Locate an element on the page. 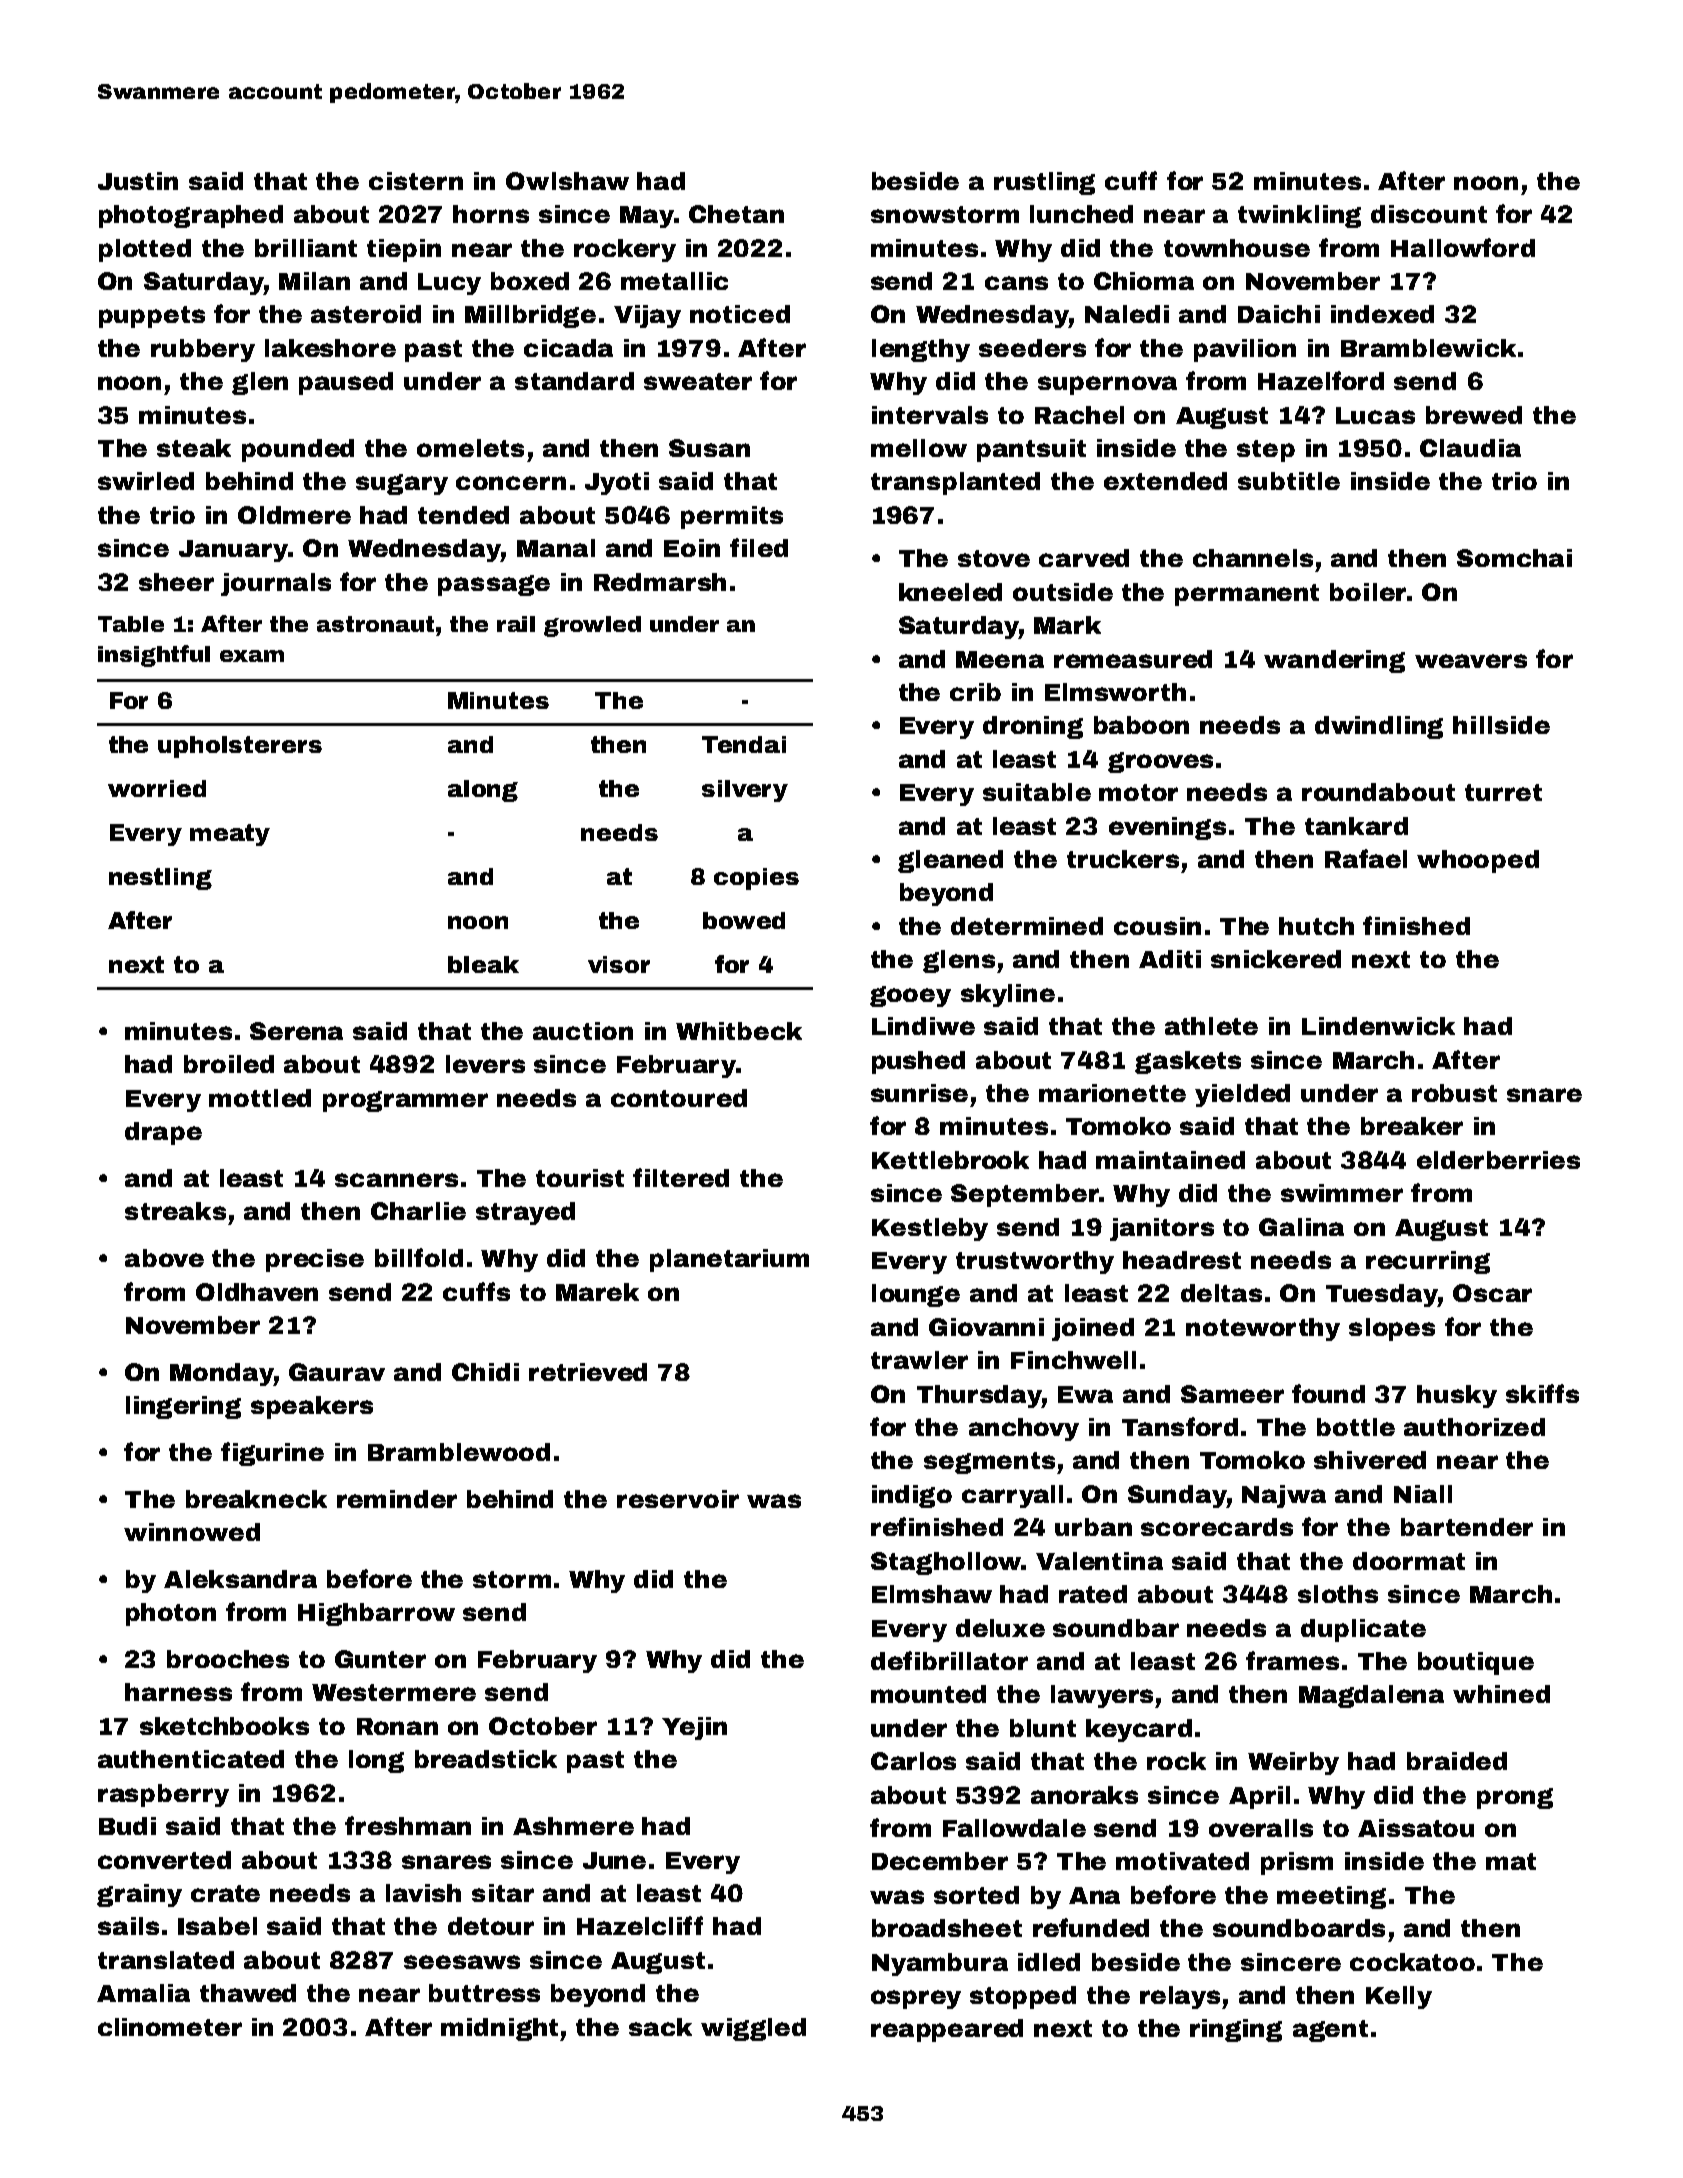 This document has height=2178, width=1683. rustling is located at coordinates (1044, 183).
